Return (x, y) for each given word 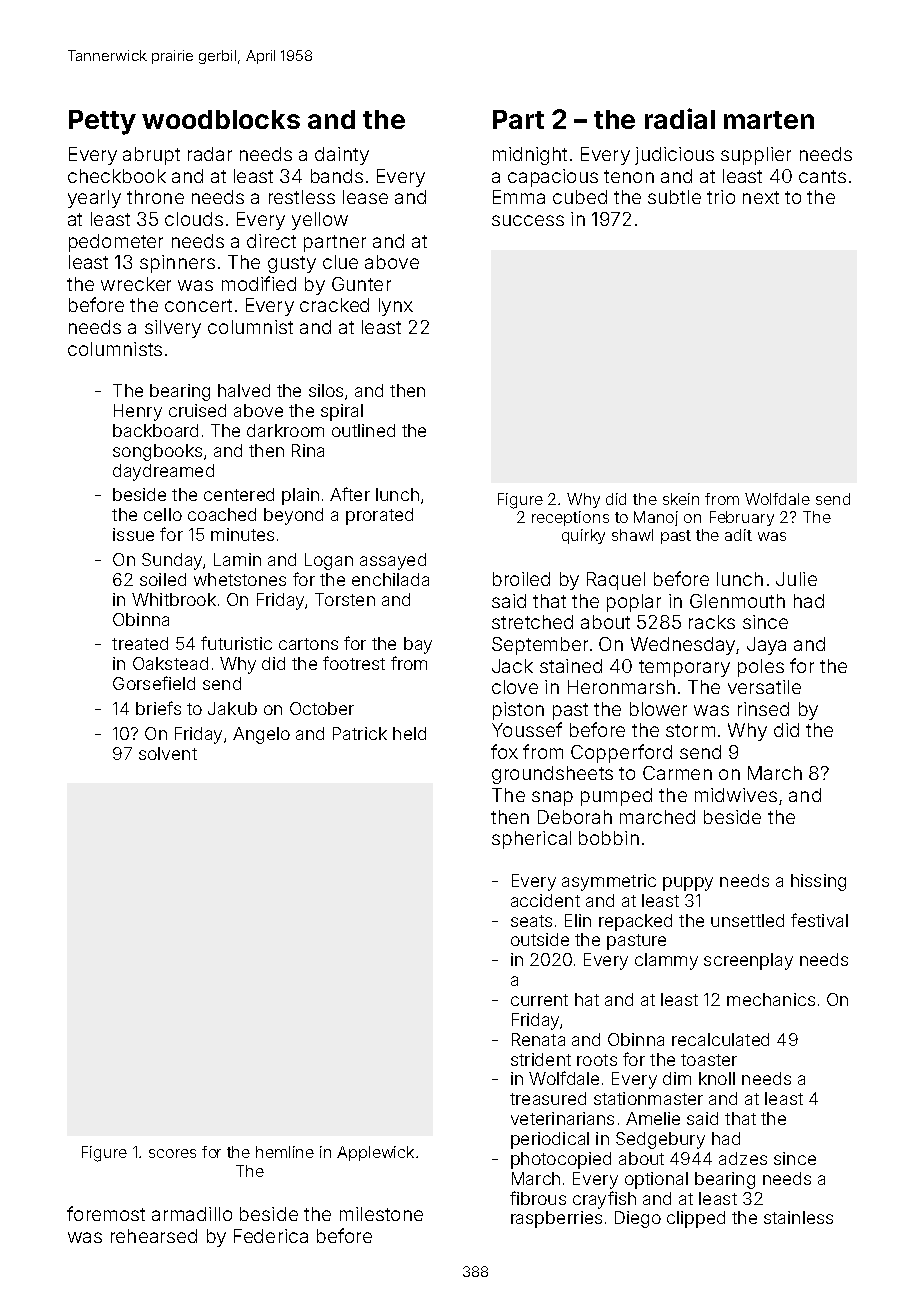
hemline (285, 1152)
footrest (354, 663)
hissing (818, 882)
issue (133, 534)
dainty (342, 156)
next (761, 197)
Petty (102, 122)
